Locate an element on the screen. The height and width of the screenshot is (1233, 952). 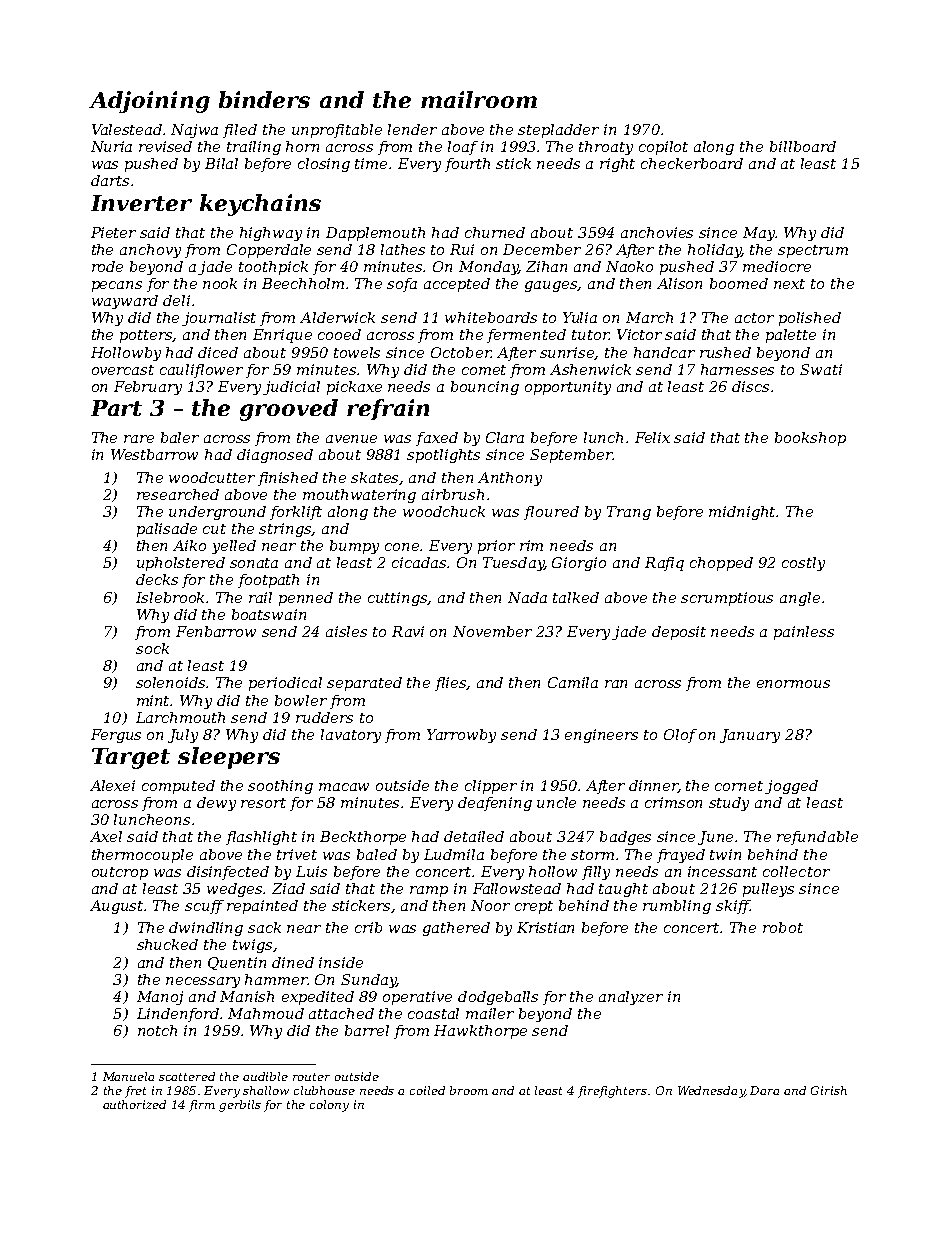
underground is located at coordinates (217, 513).
